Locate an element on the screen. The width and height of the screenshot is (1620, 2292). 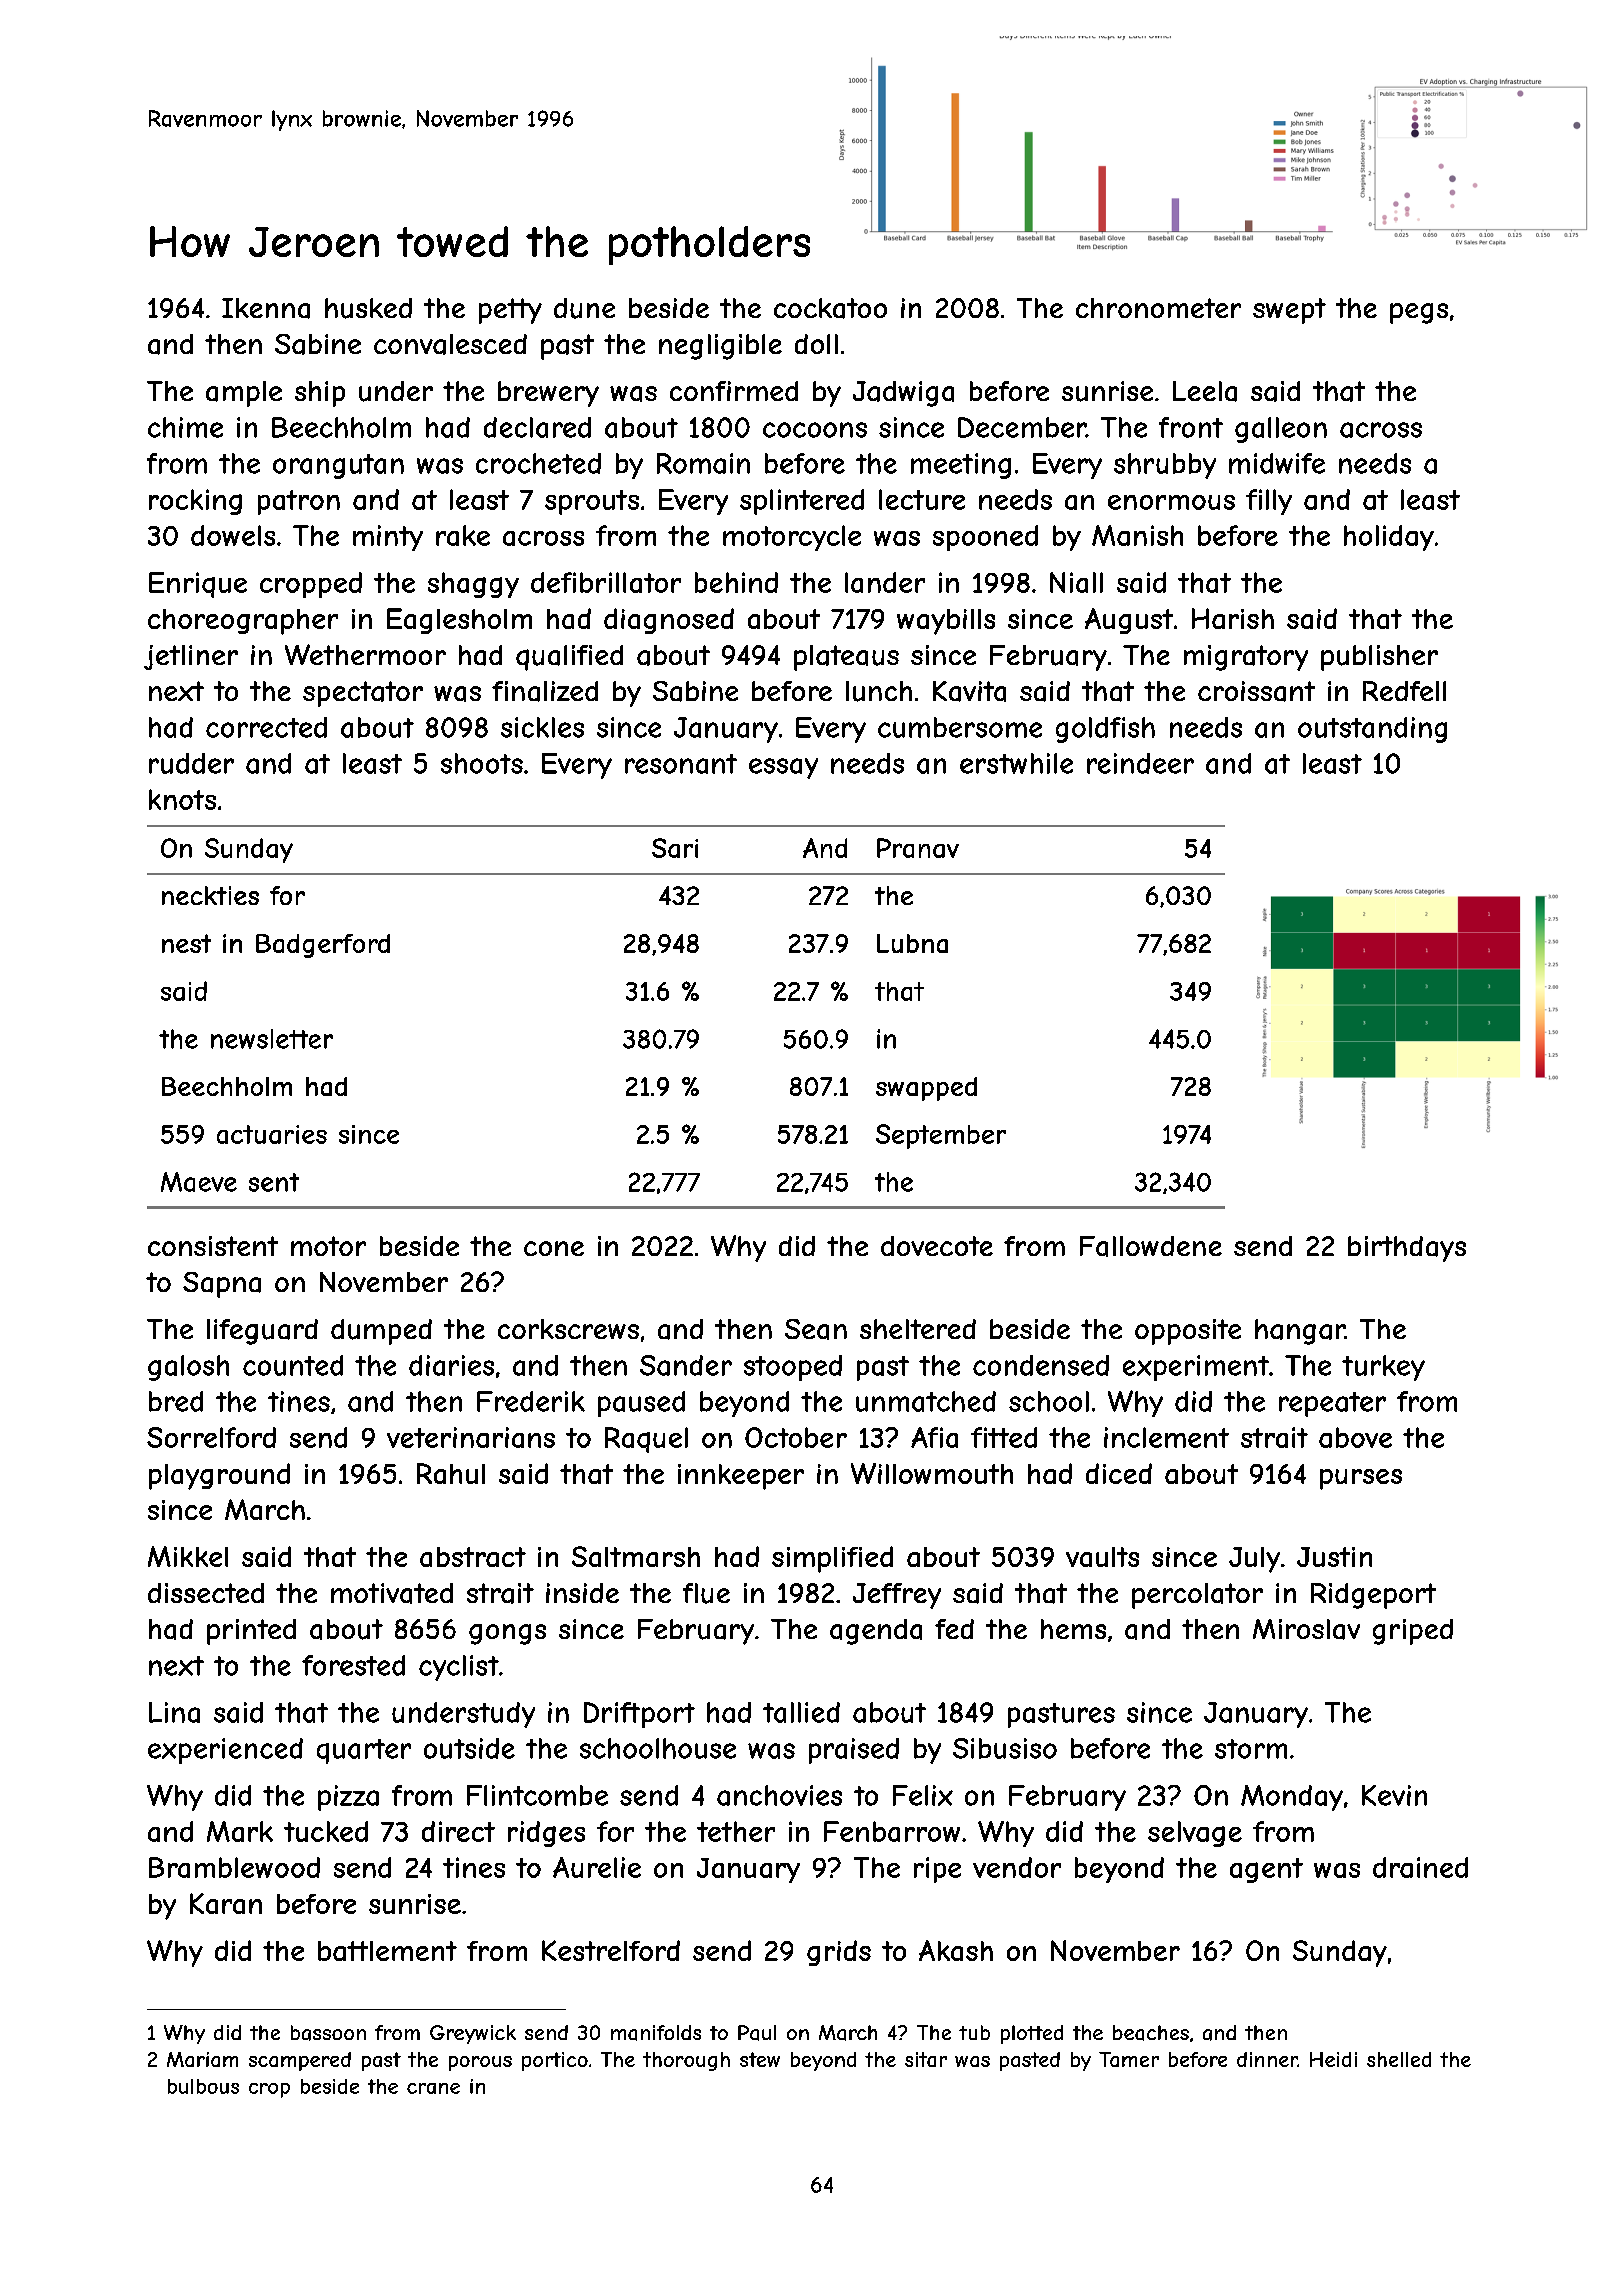
Miroslav is located at coordinates (1306, 1629).
